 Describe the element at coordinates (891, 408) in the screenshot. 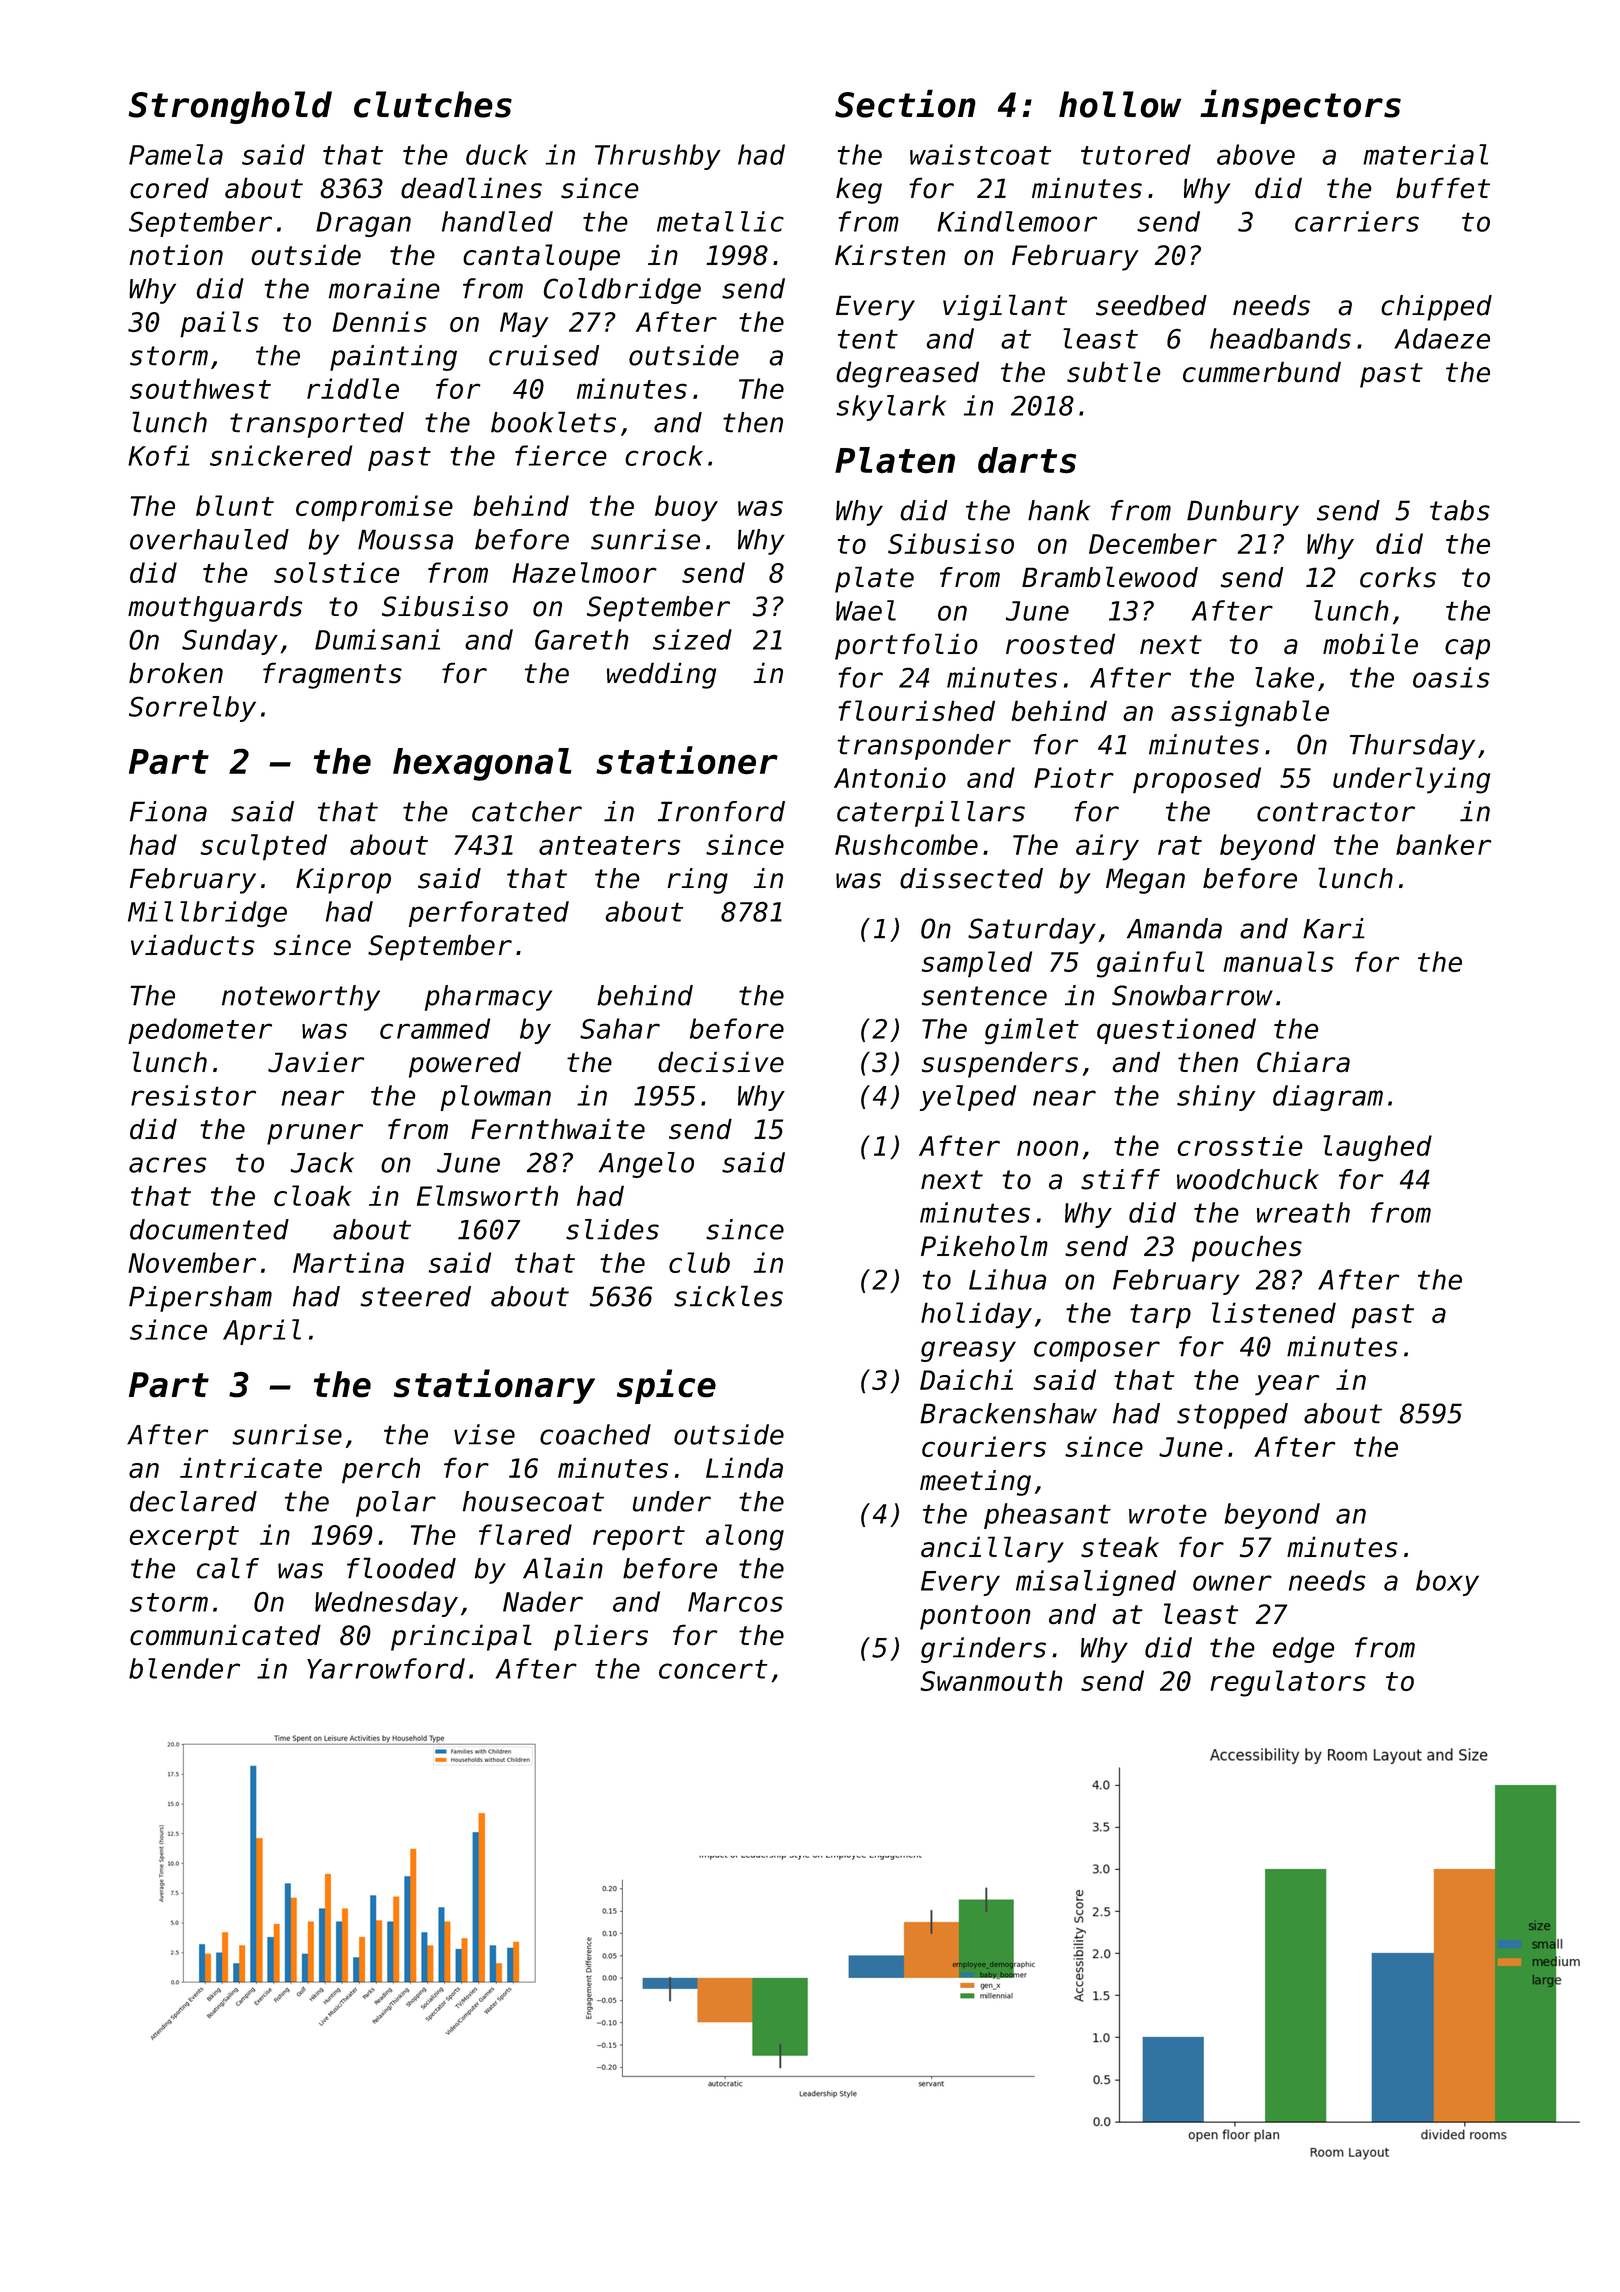

I see `skylark` at that location.
